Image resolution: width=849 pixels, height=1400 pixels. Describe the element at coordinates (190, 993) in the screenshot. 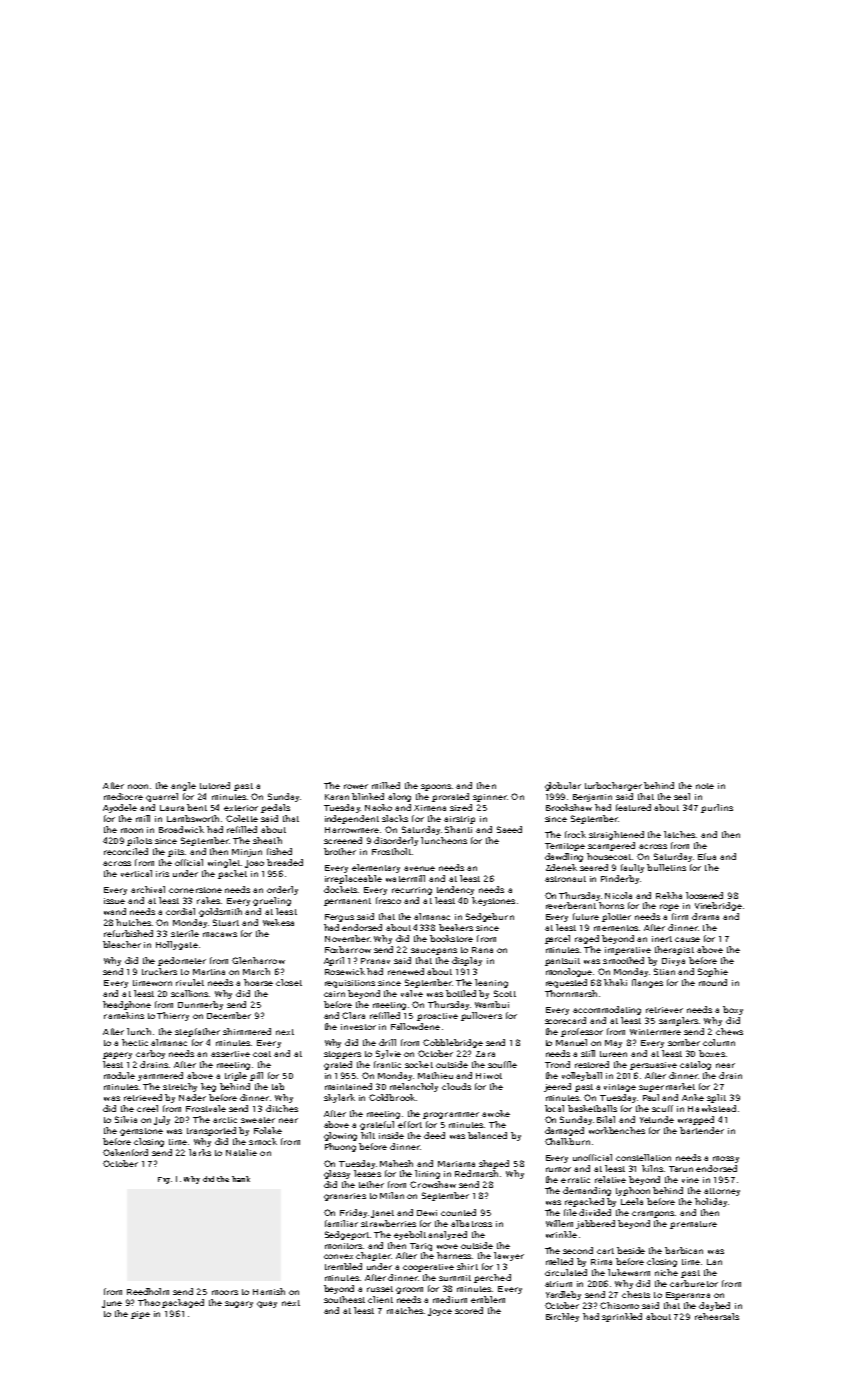

I see `scallions` at that location.
